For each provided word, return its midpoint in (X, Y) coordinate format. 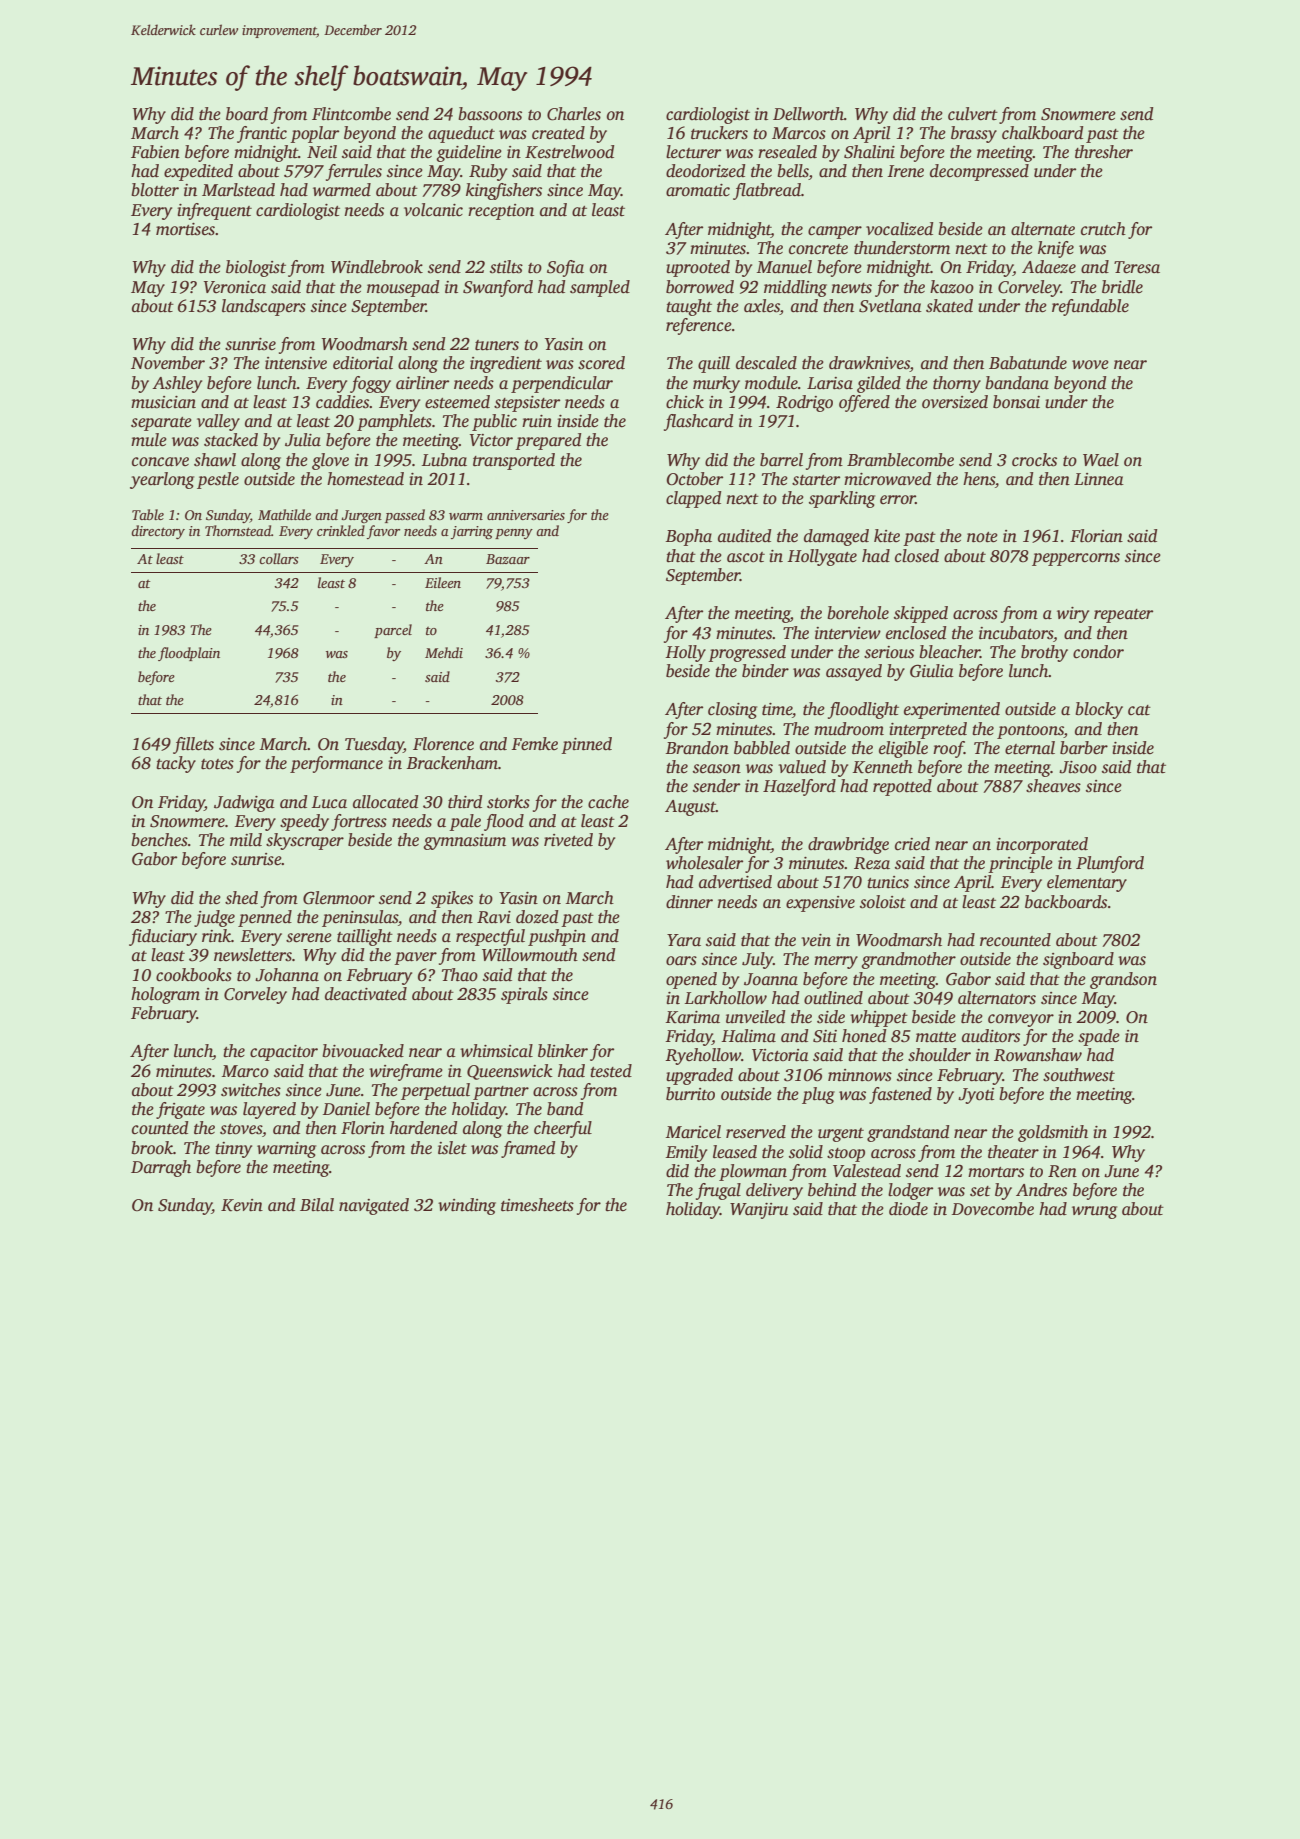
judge (214, 918)
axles (762, 306)
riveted (568, 840)
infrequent (214, 211)
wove (1090, 365)
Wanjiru (759, 1211)
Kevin (242, 1205)
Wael (1101, 460)
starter (816, 480)
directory (158, 532)
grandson (1123, 980)
